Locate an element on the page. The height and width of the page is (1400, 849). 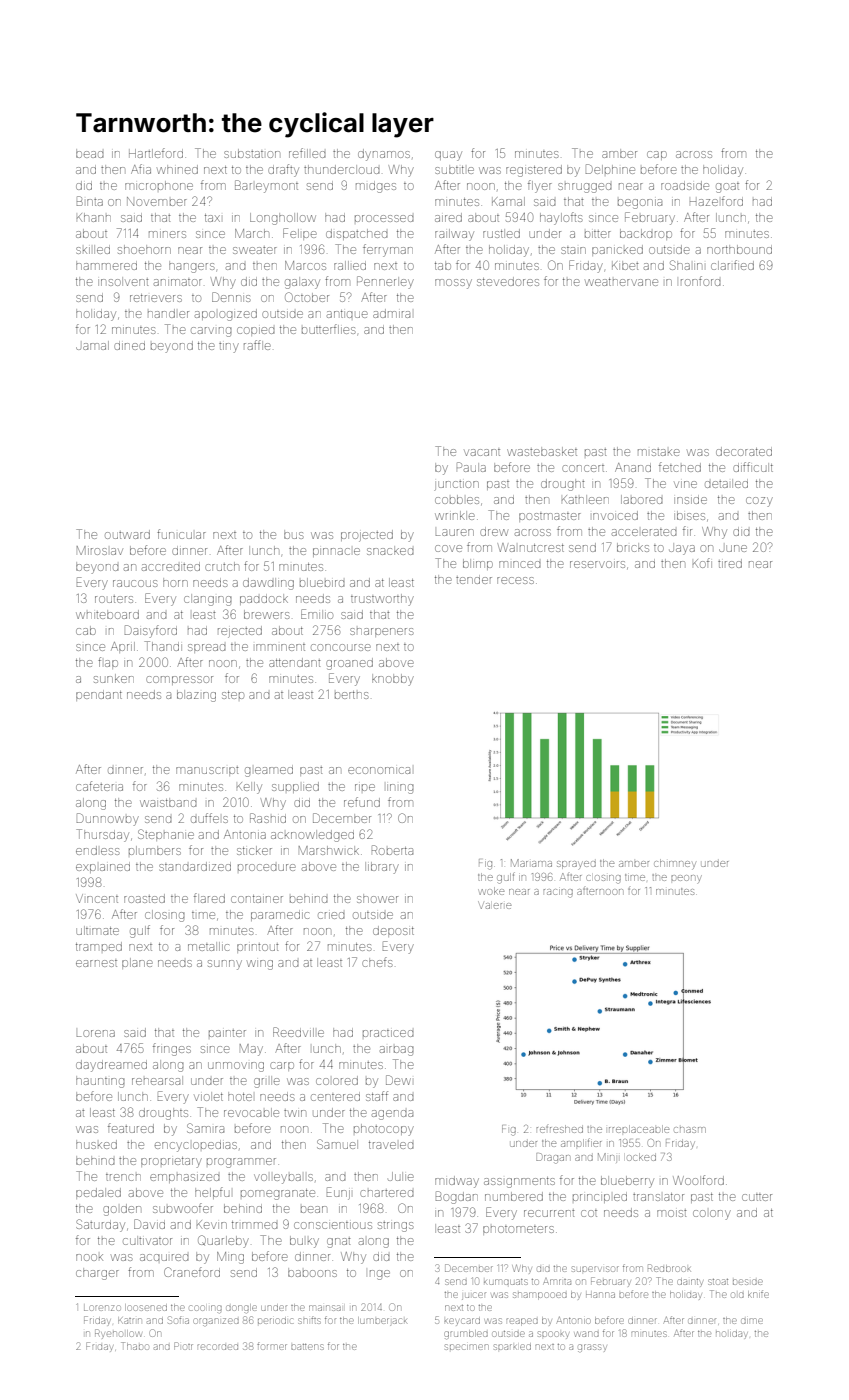
dime is located at coordinates (752, 1321).
